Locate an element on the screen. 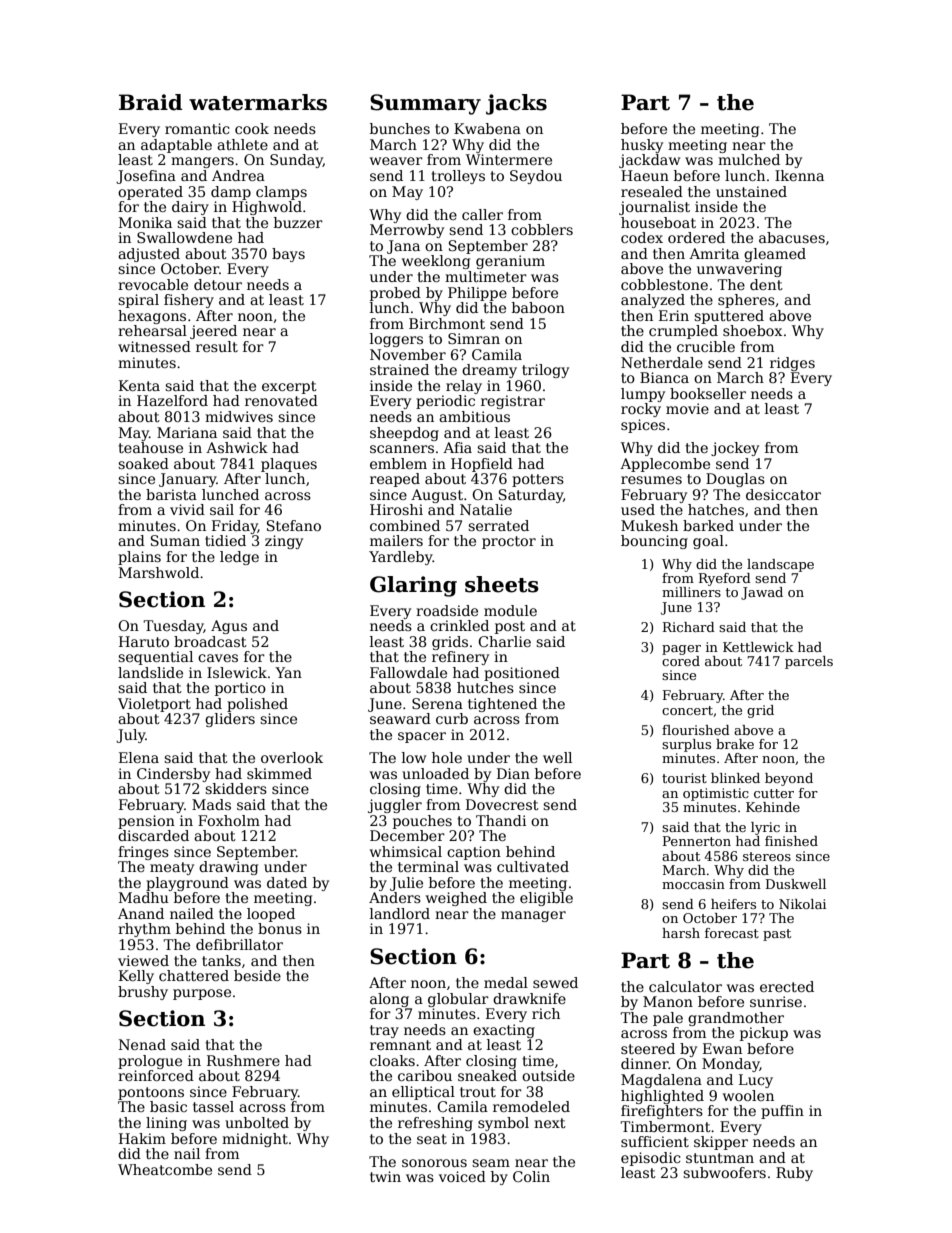  beside is located at coordinates (257, 975).
